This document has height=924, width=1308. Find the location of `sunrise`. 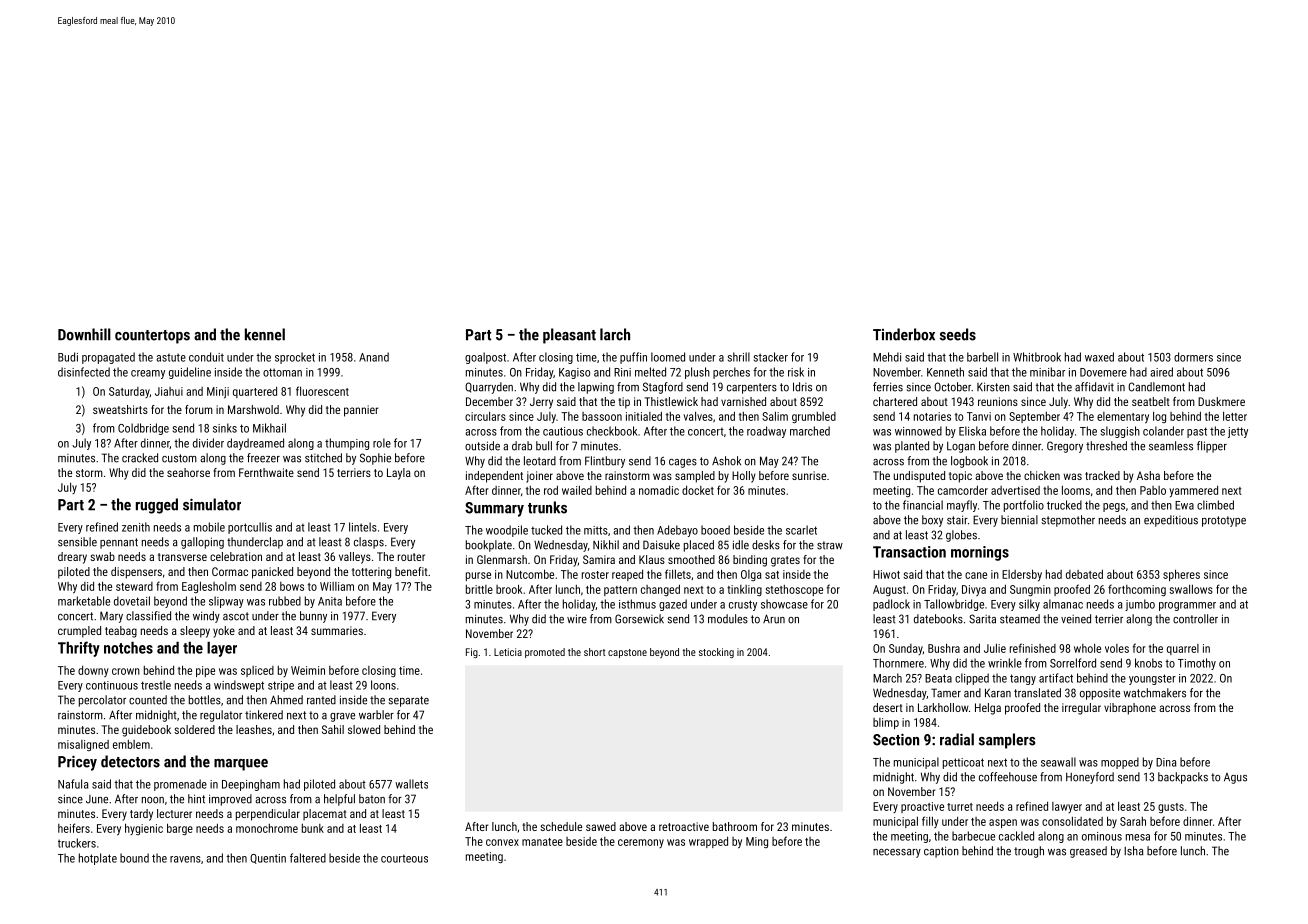

sunrise is located at coordinates (809, 475).
